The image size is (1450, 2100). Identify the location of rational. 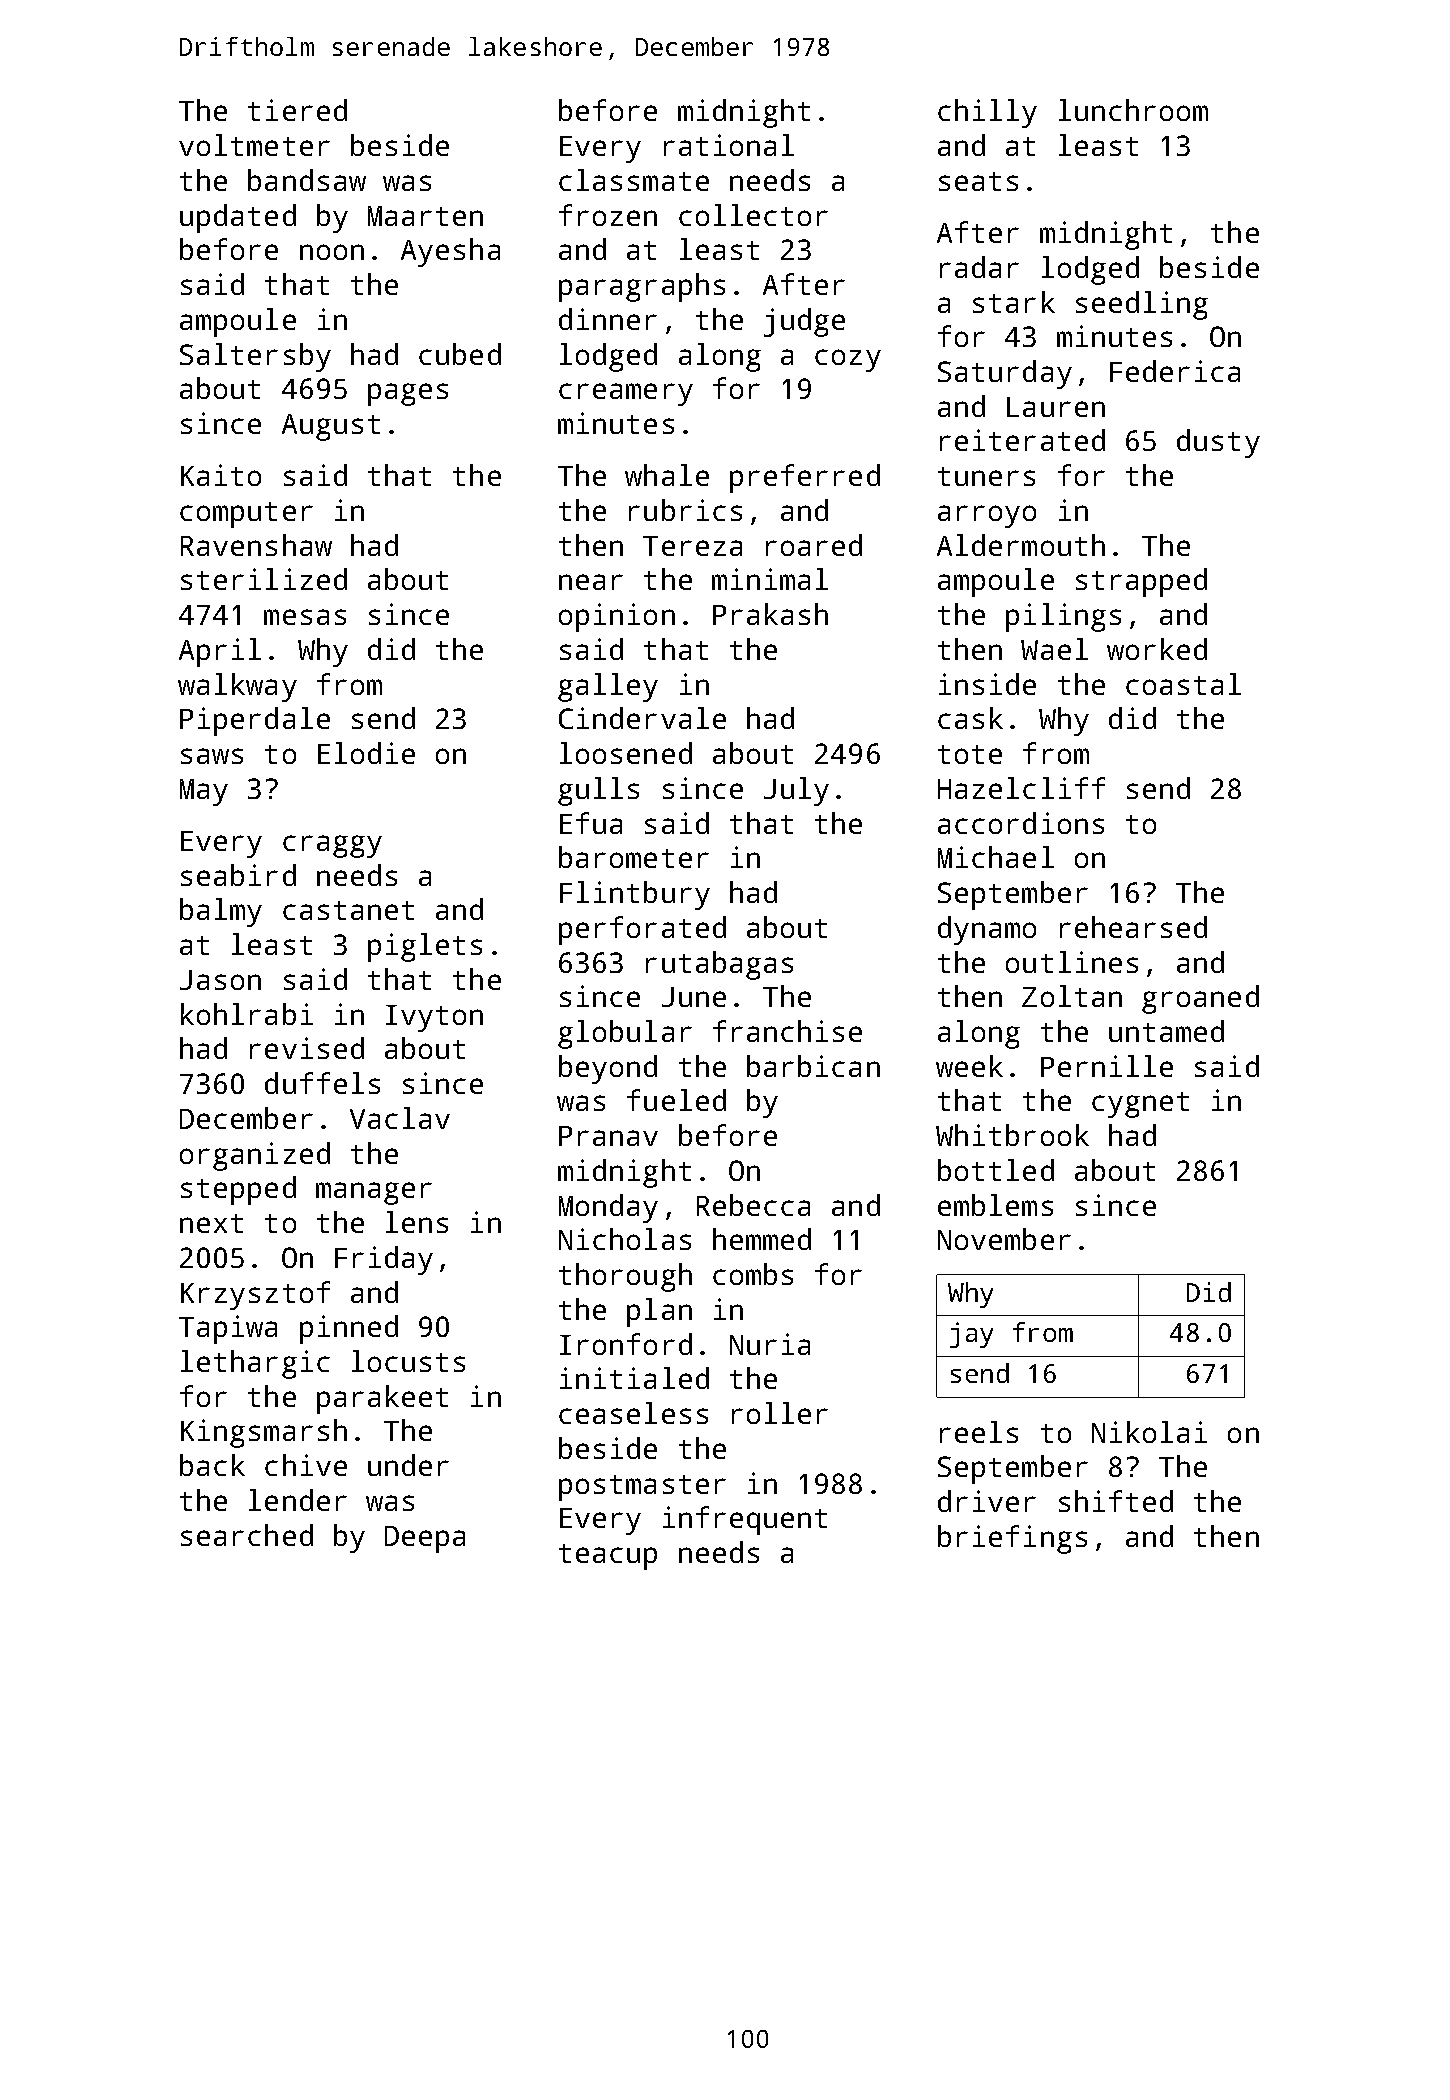
(729, 145).
